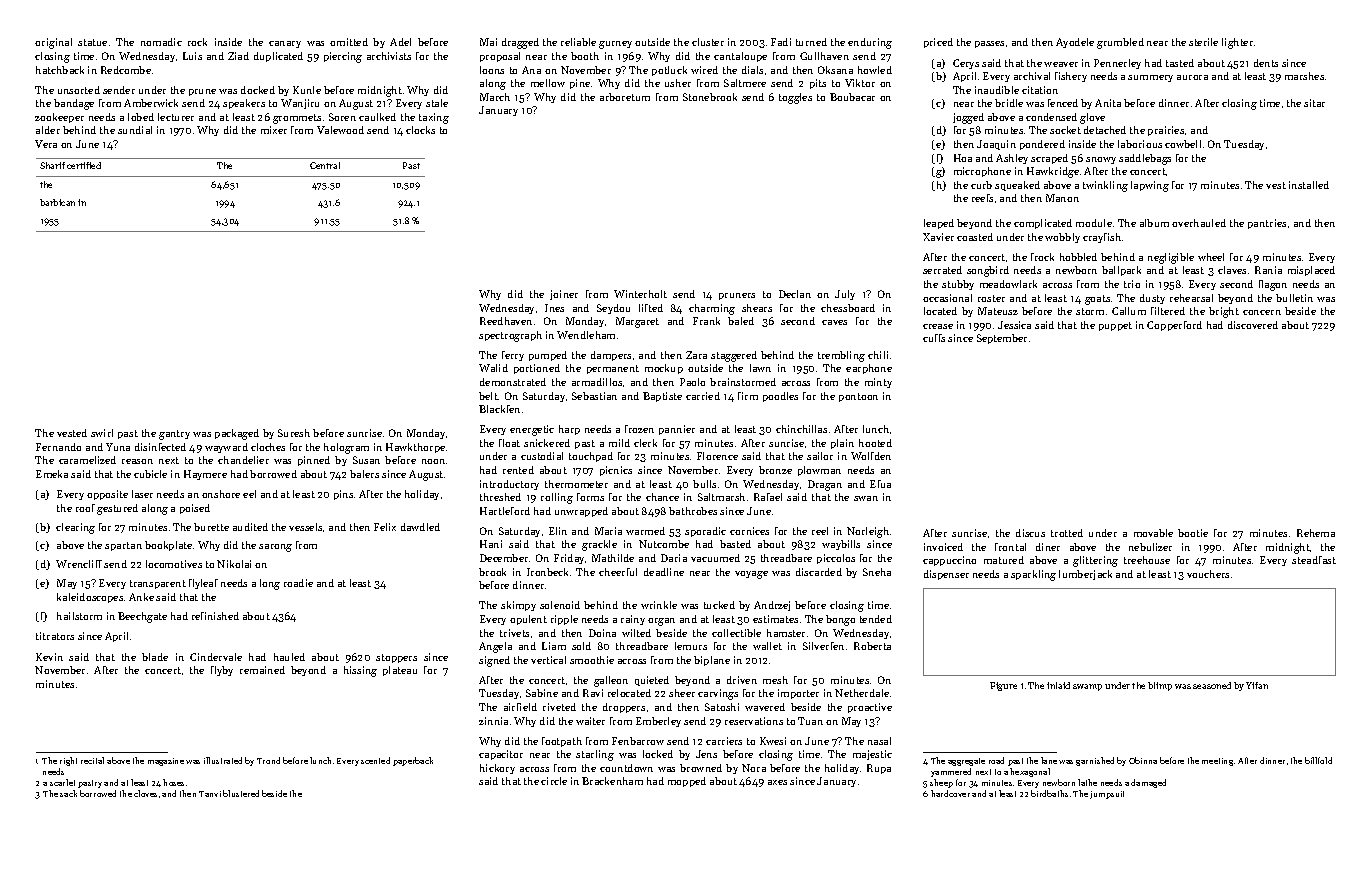 This document has width=1372, height=887. What do you see at coordinates (662, 497) in the document?
I see `chance` at bounding box center [662, 497].
